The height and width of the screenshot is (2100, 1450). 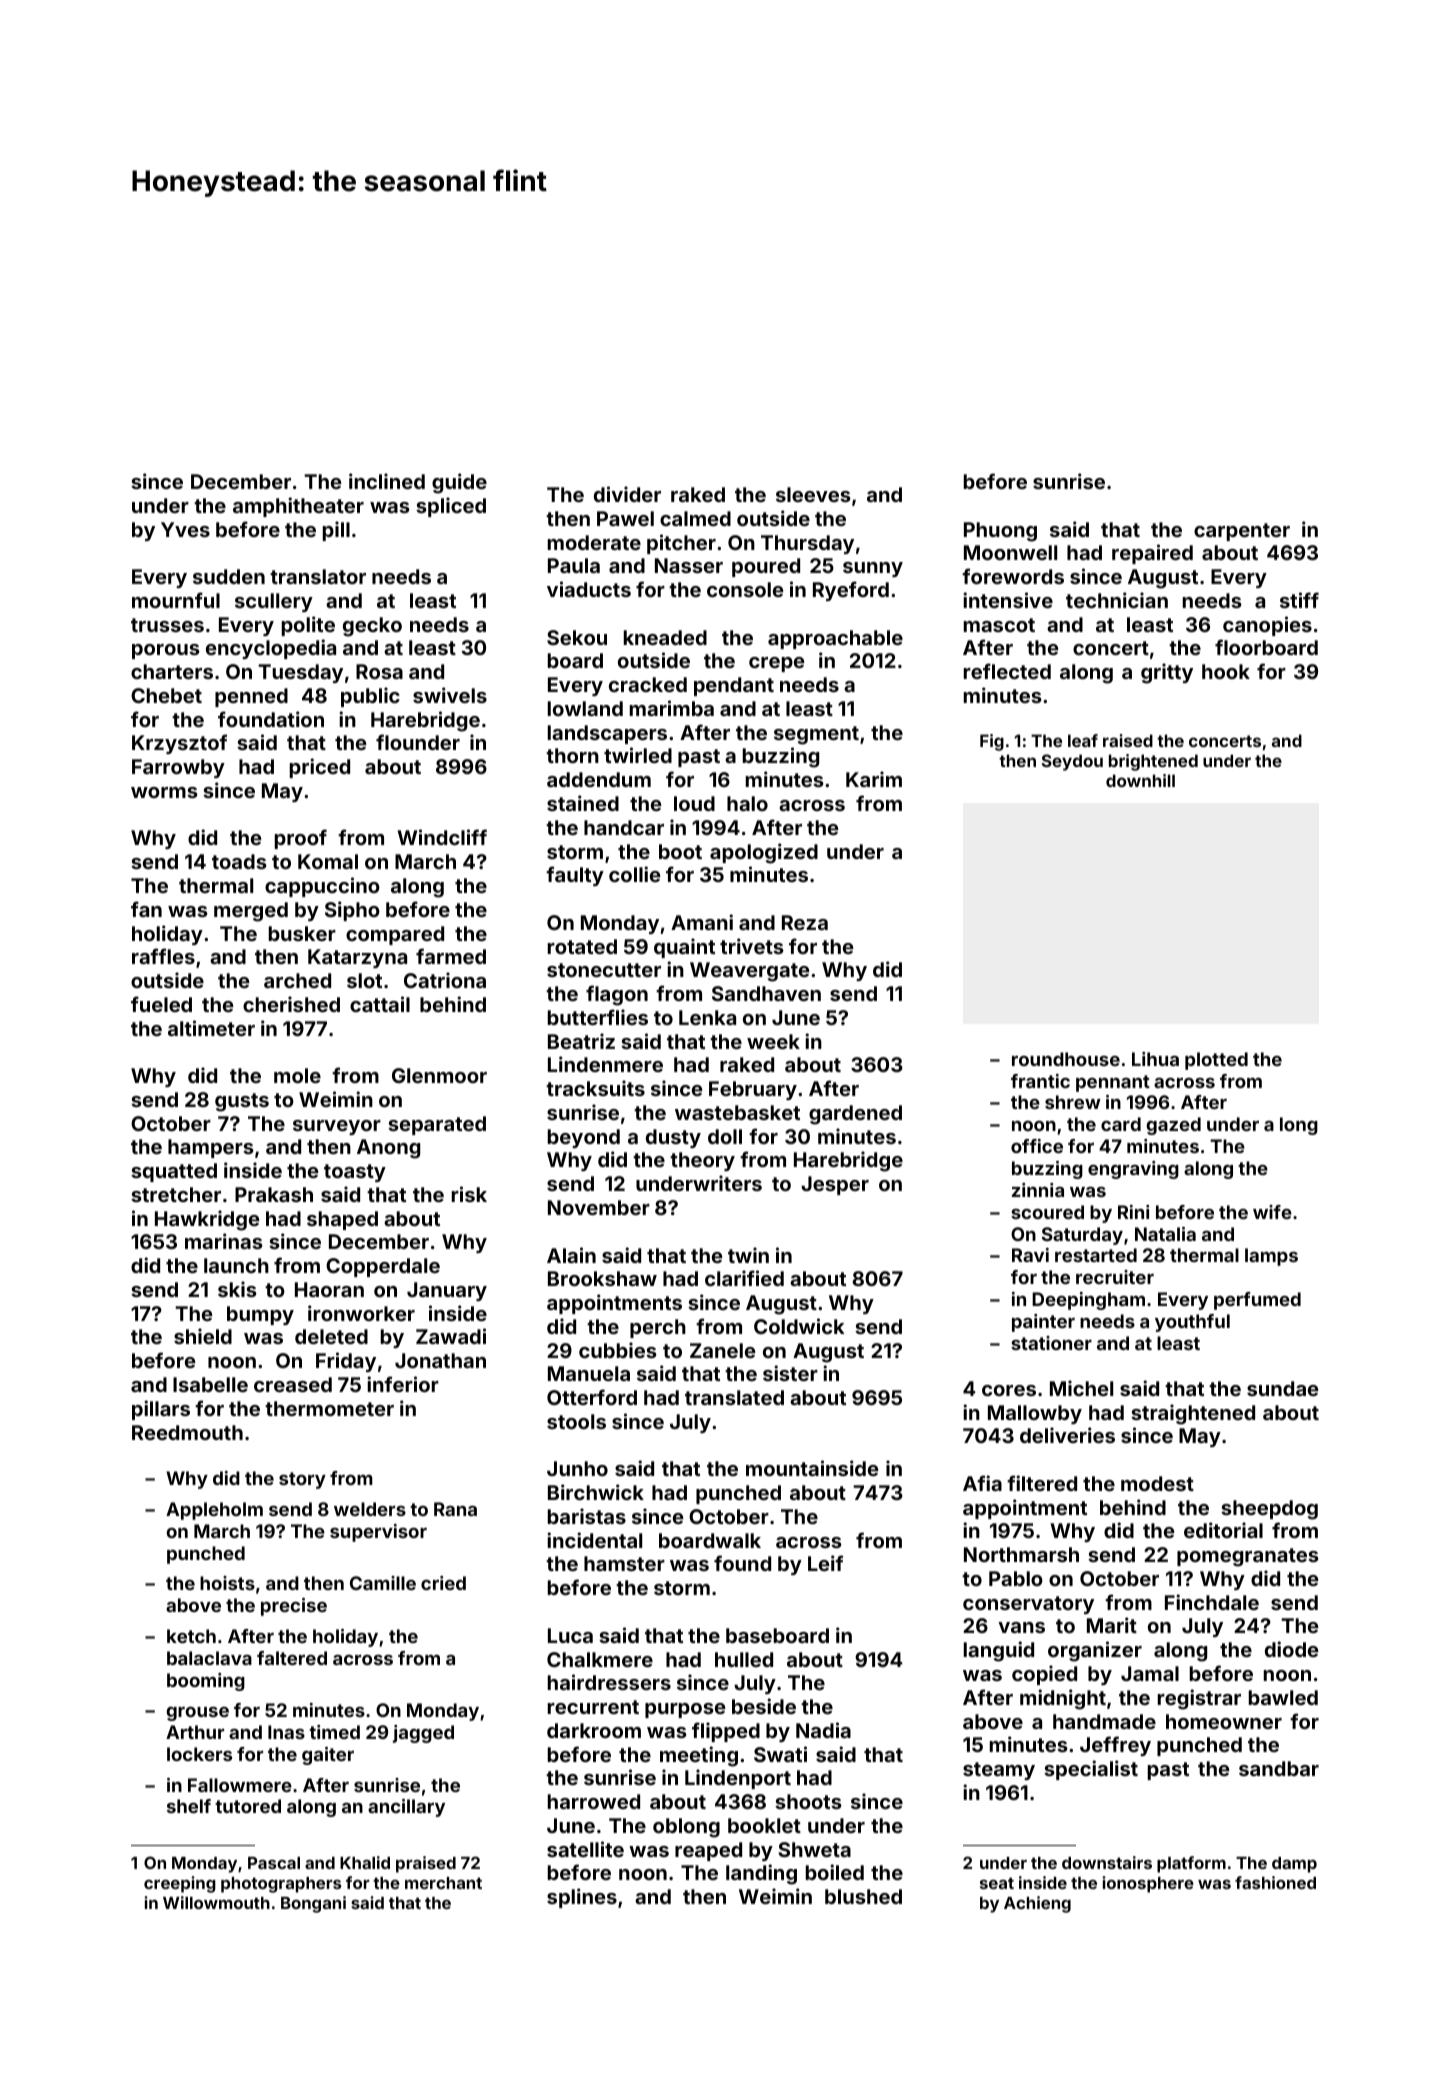 I want to click on Willowmouth, so click(x=216, y=1902).
